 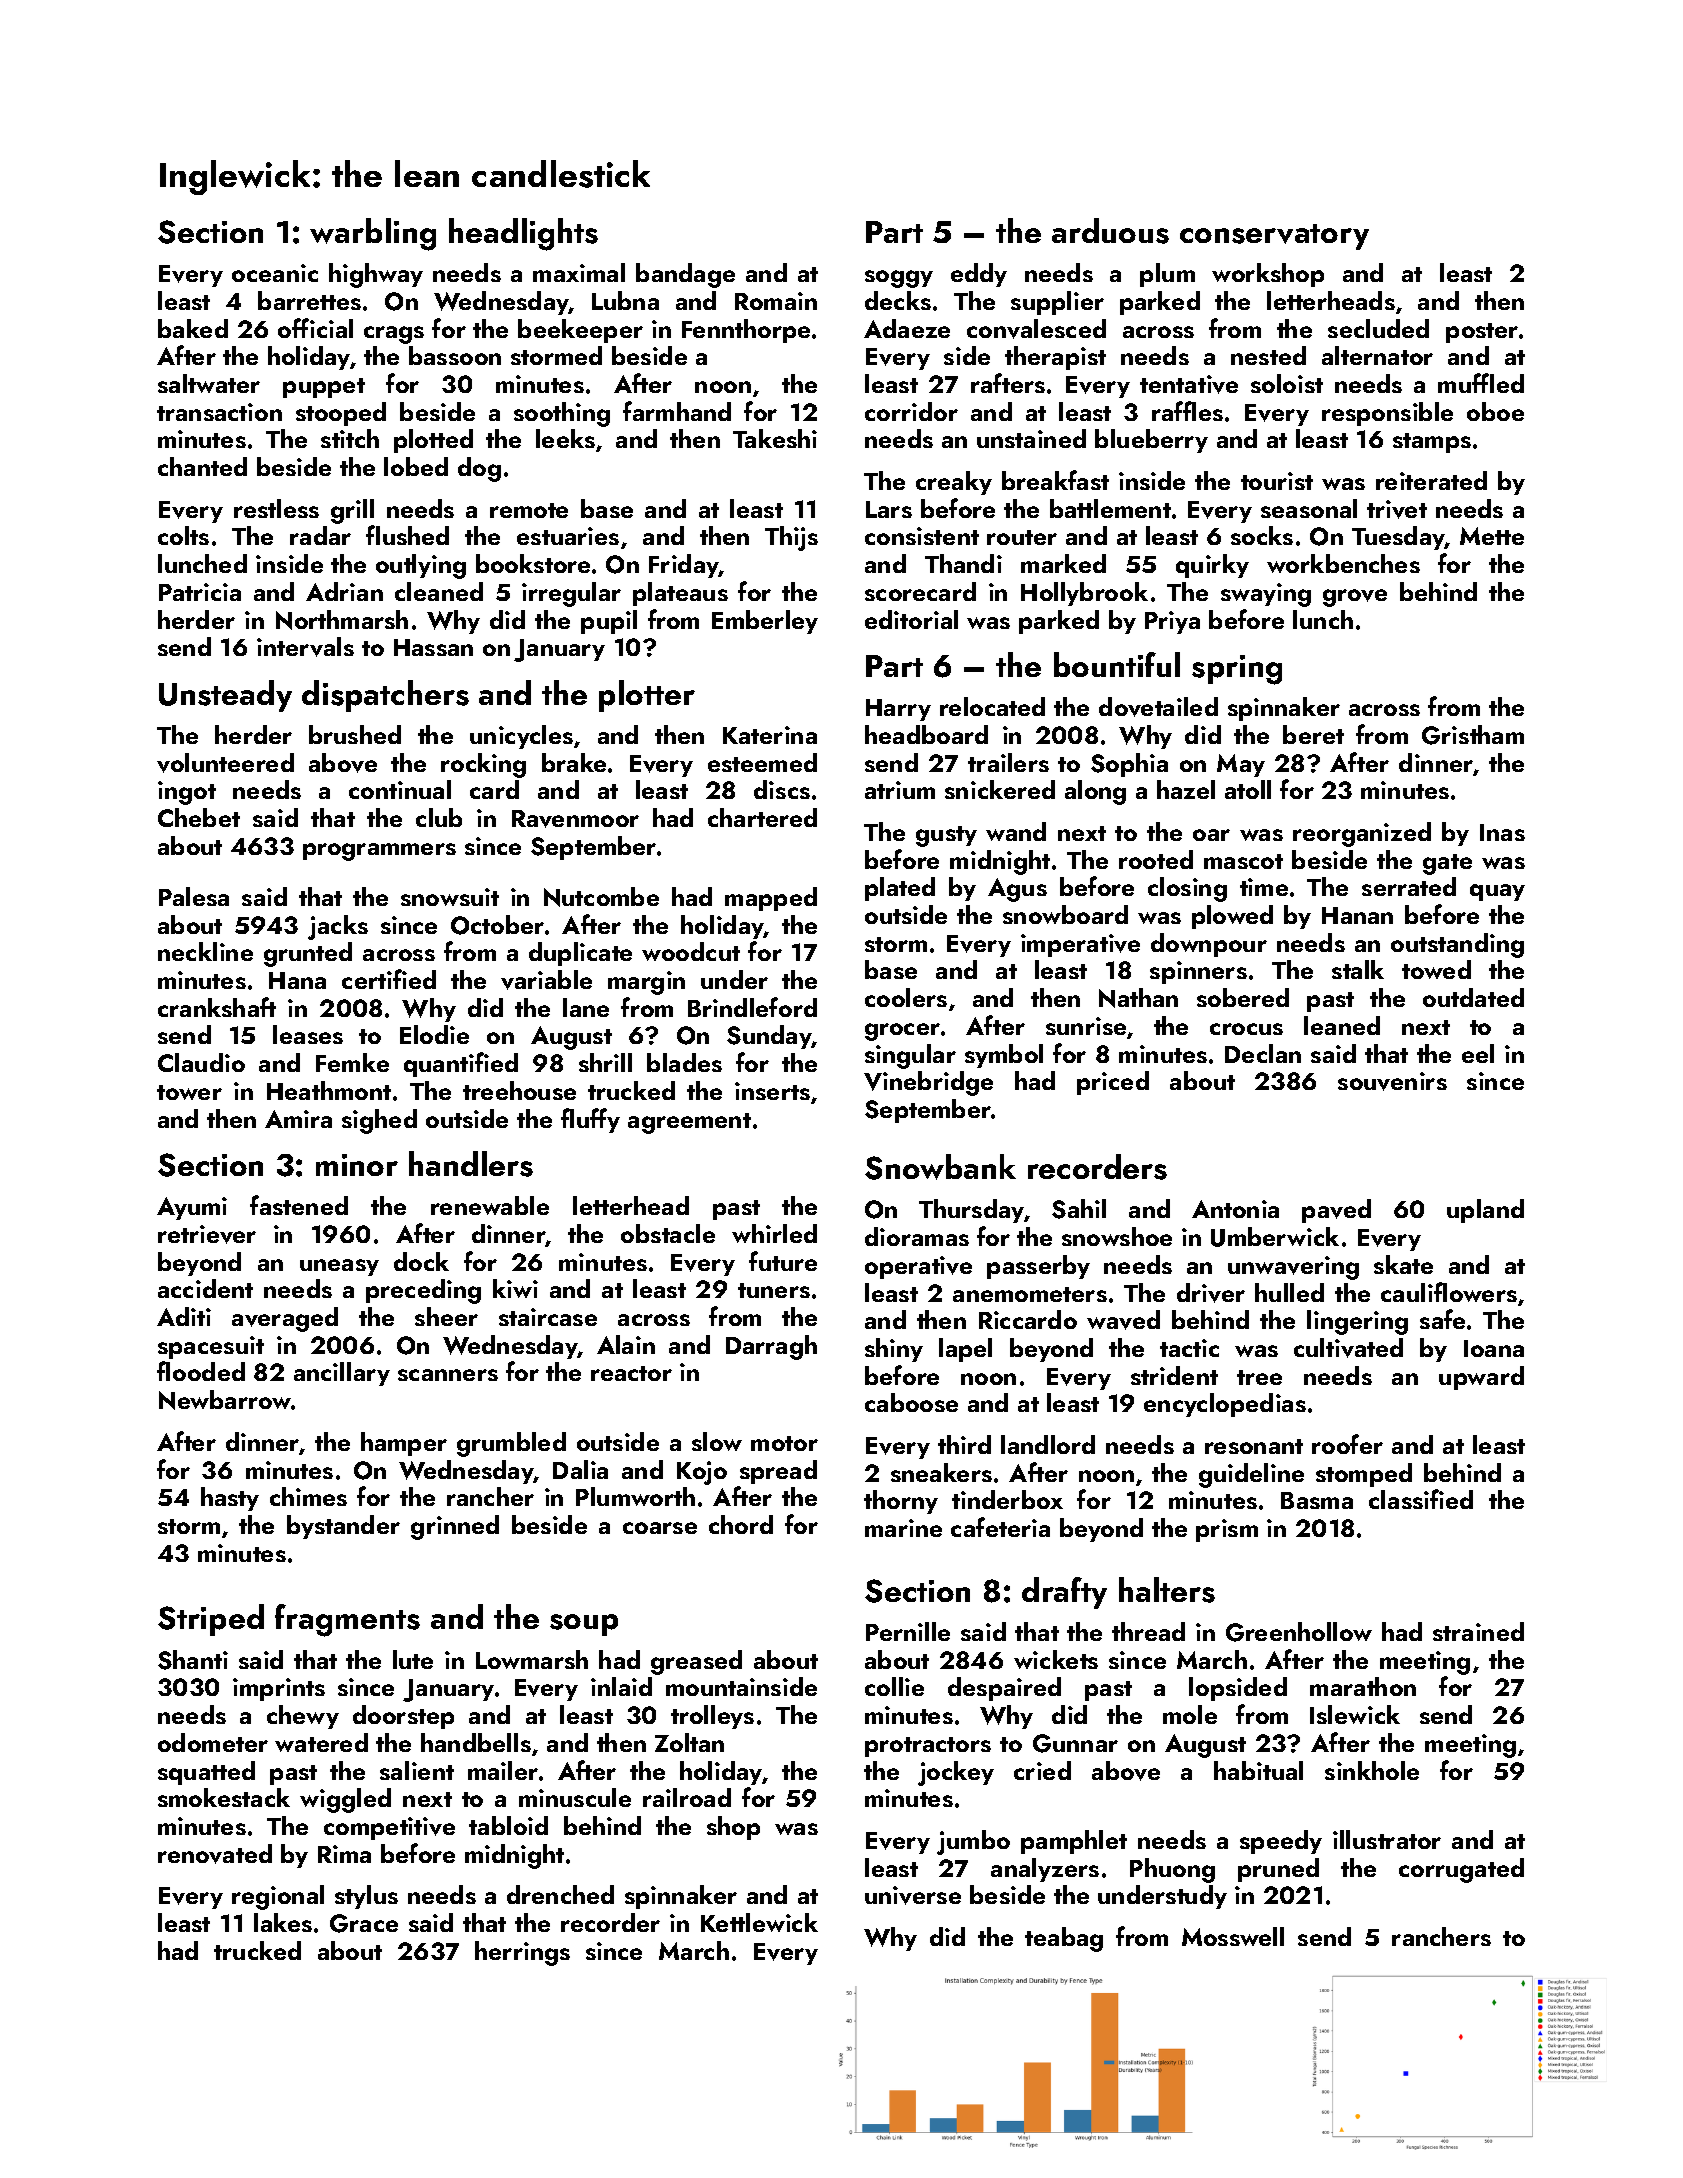 I want to click on Aditi, so click(x=184, y=1316).
